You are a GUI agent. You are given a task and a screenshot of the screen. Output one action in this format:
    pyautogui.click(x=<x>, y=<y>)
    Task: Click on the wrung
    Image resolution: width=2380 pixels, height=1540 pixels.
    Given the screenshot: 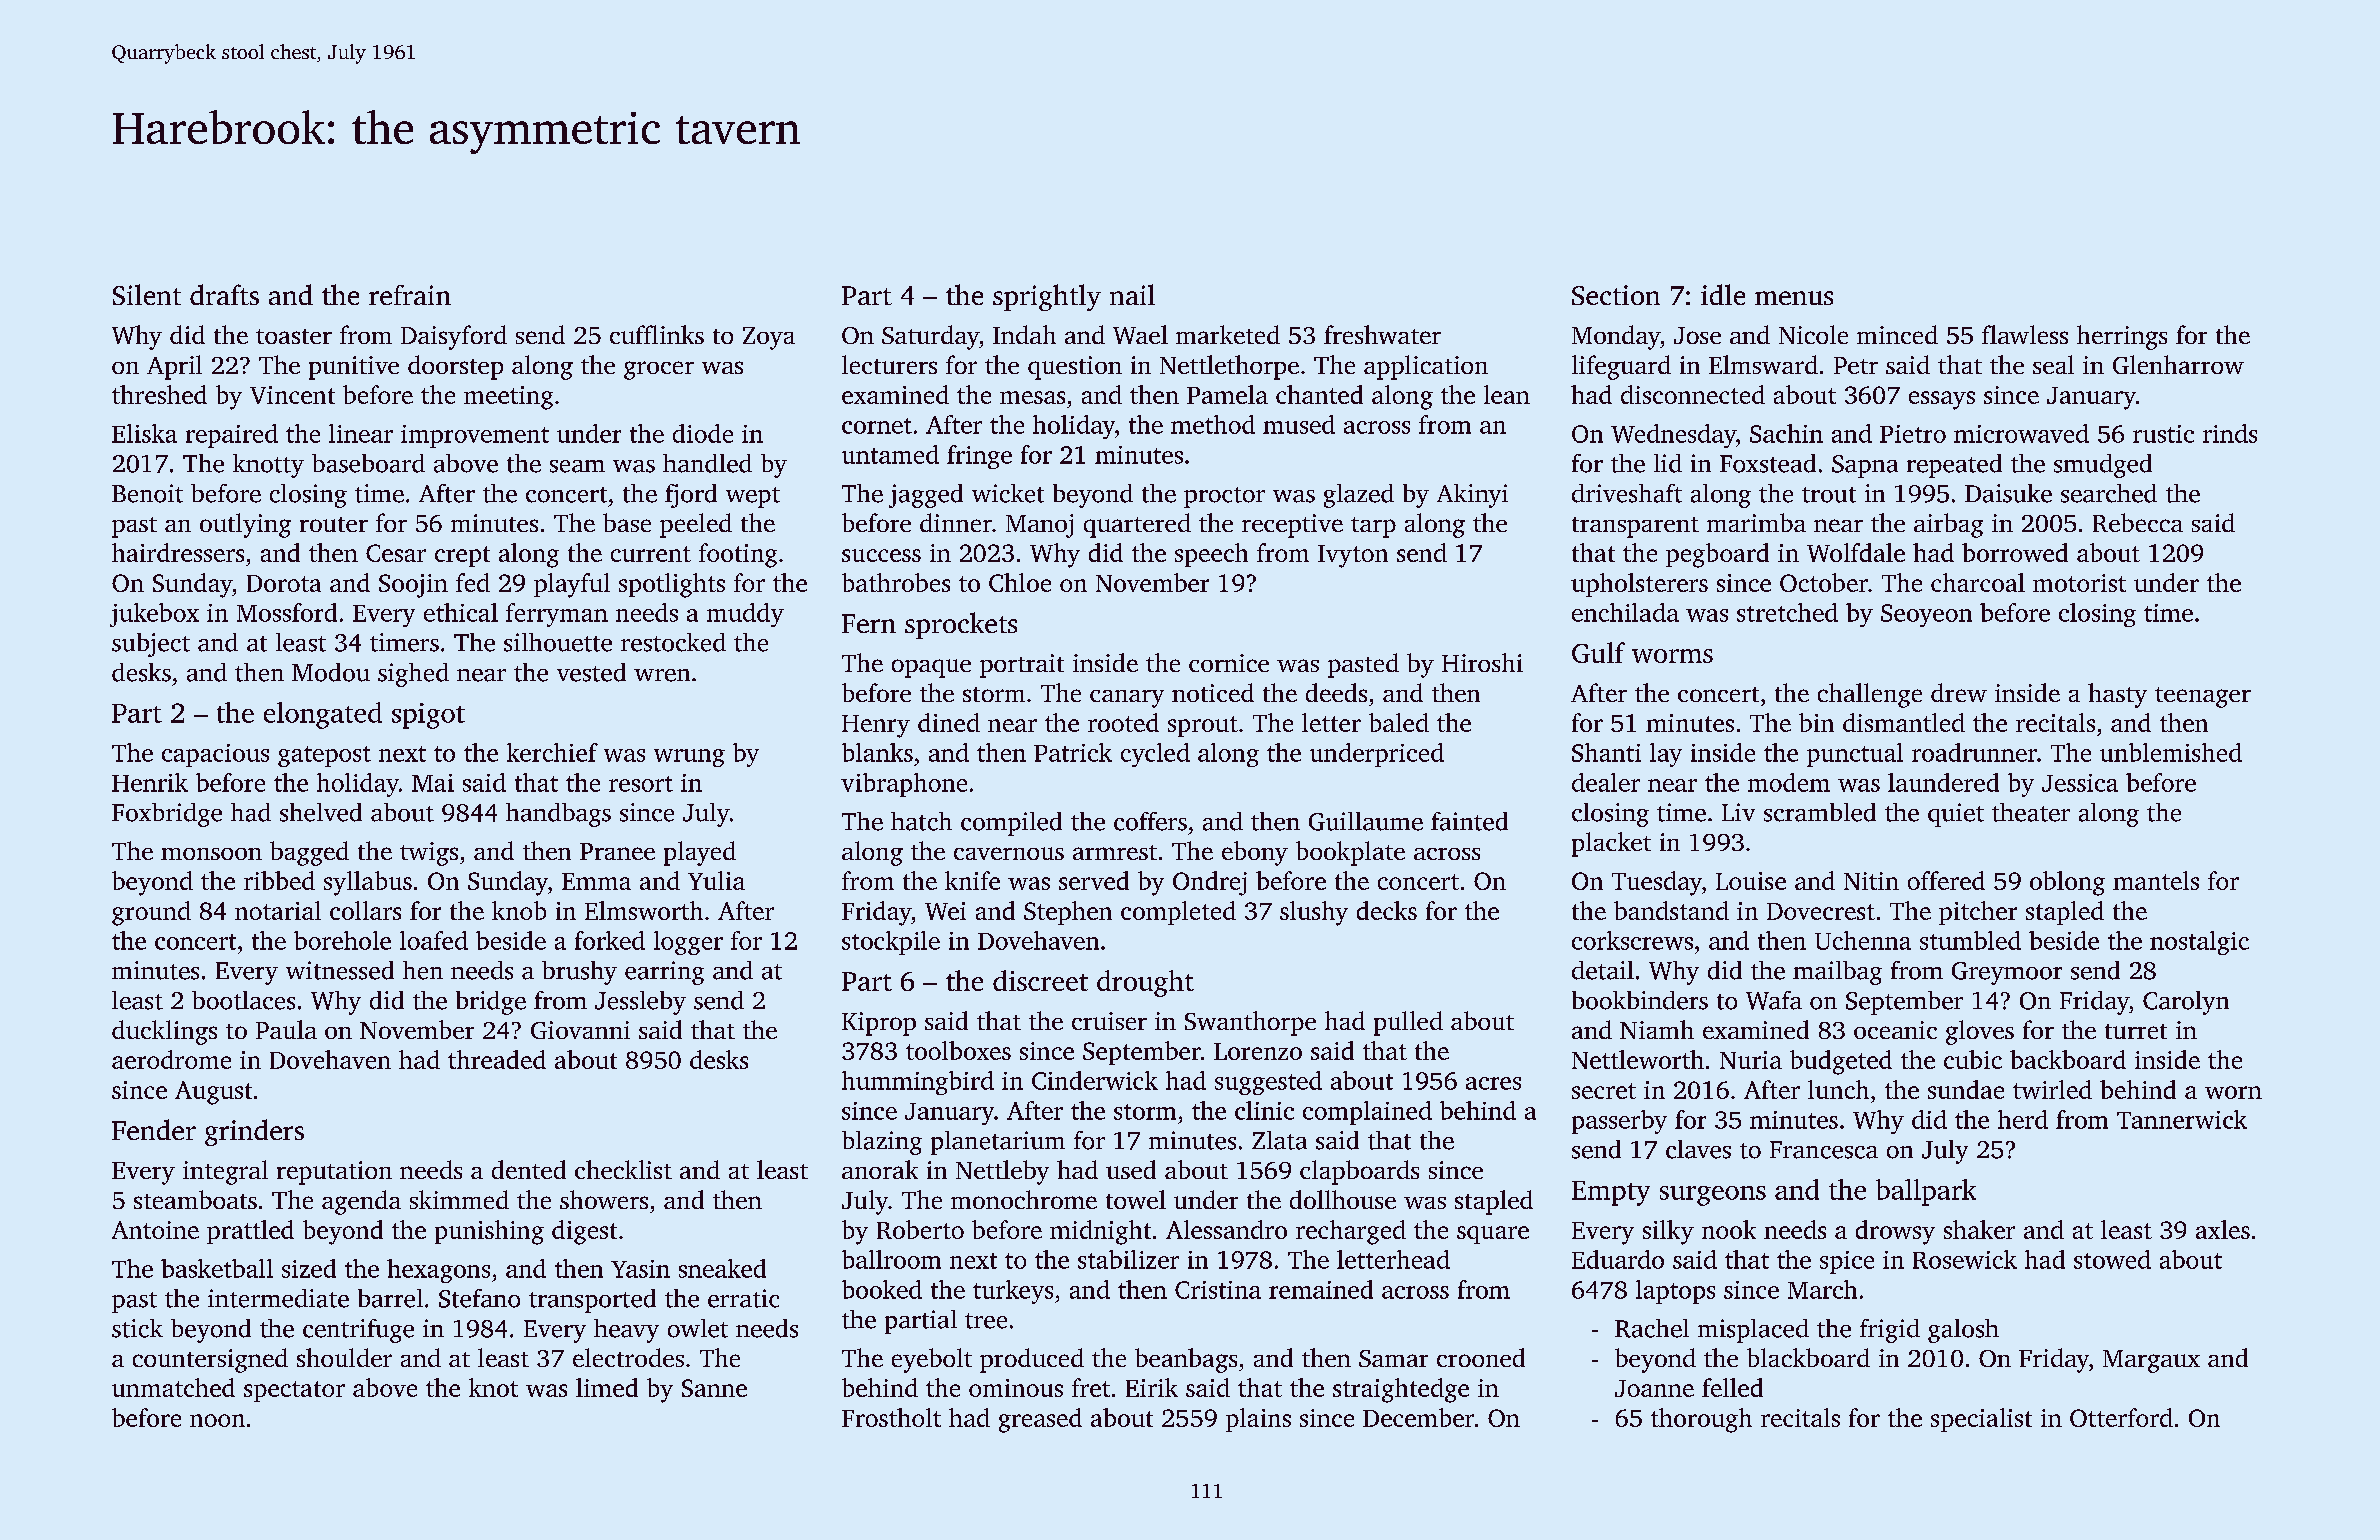 What is the action you would take?
    pyautogui.click(x=689, y=758)
